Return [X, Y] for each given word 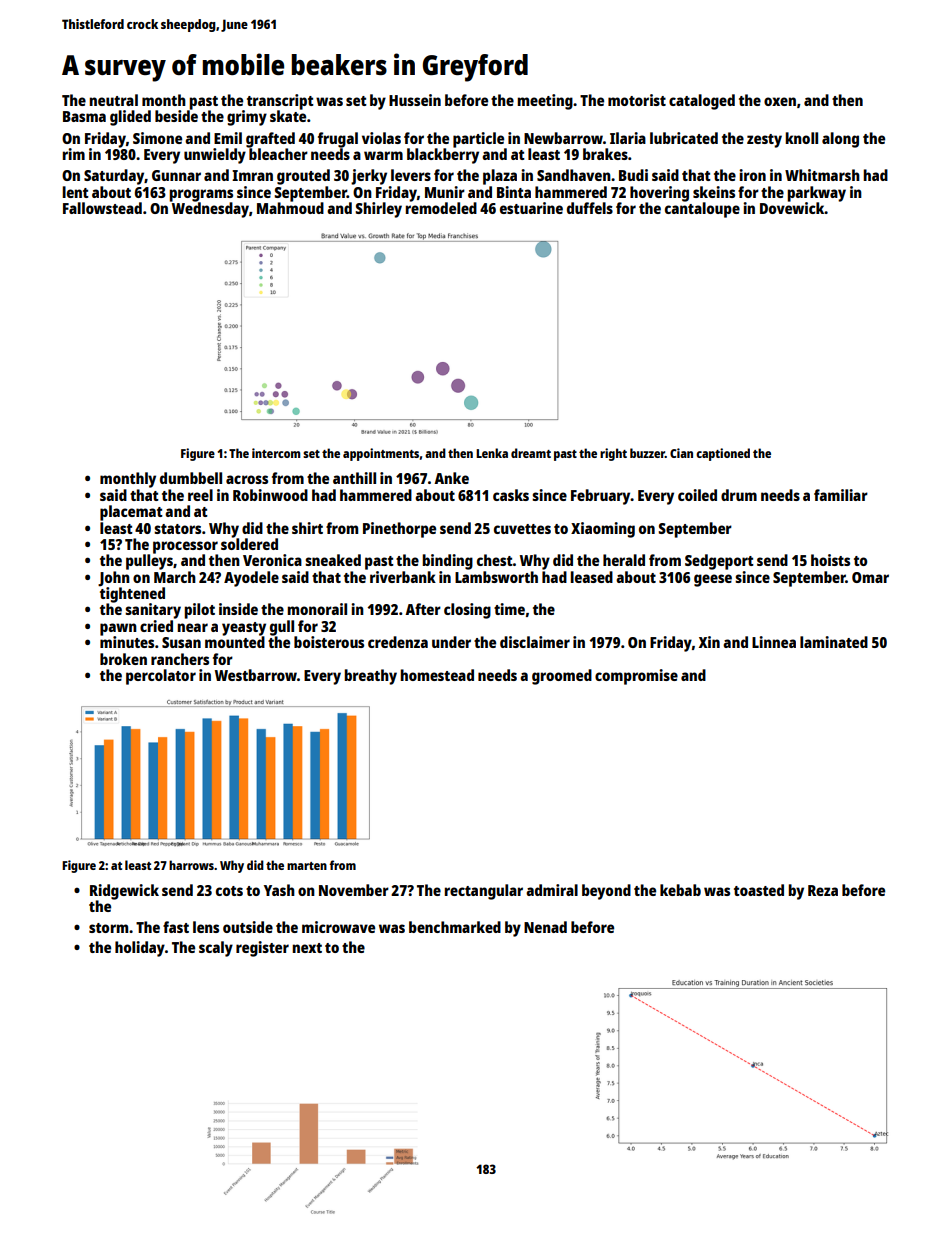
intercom [276, 453]
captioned [723, 454]
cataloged [702, 102]
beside [176, 116]
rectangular [484, 892]
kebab [680, 890]
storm [108, 928]
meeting [545, 102]
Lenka [492, 453]
